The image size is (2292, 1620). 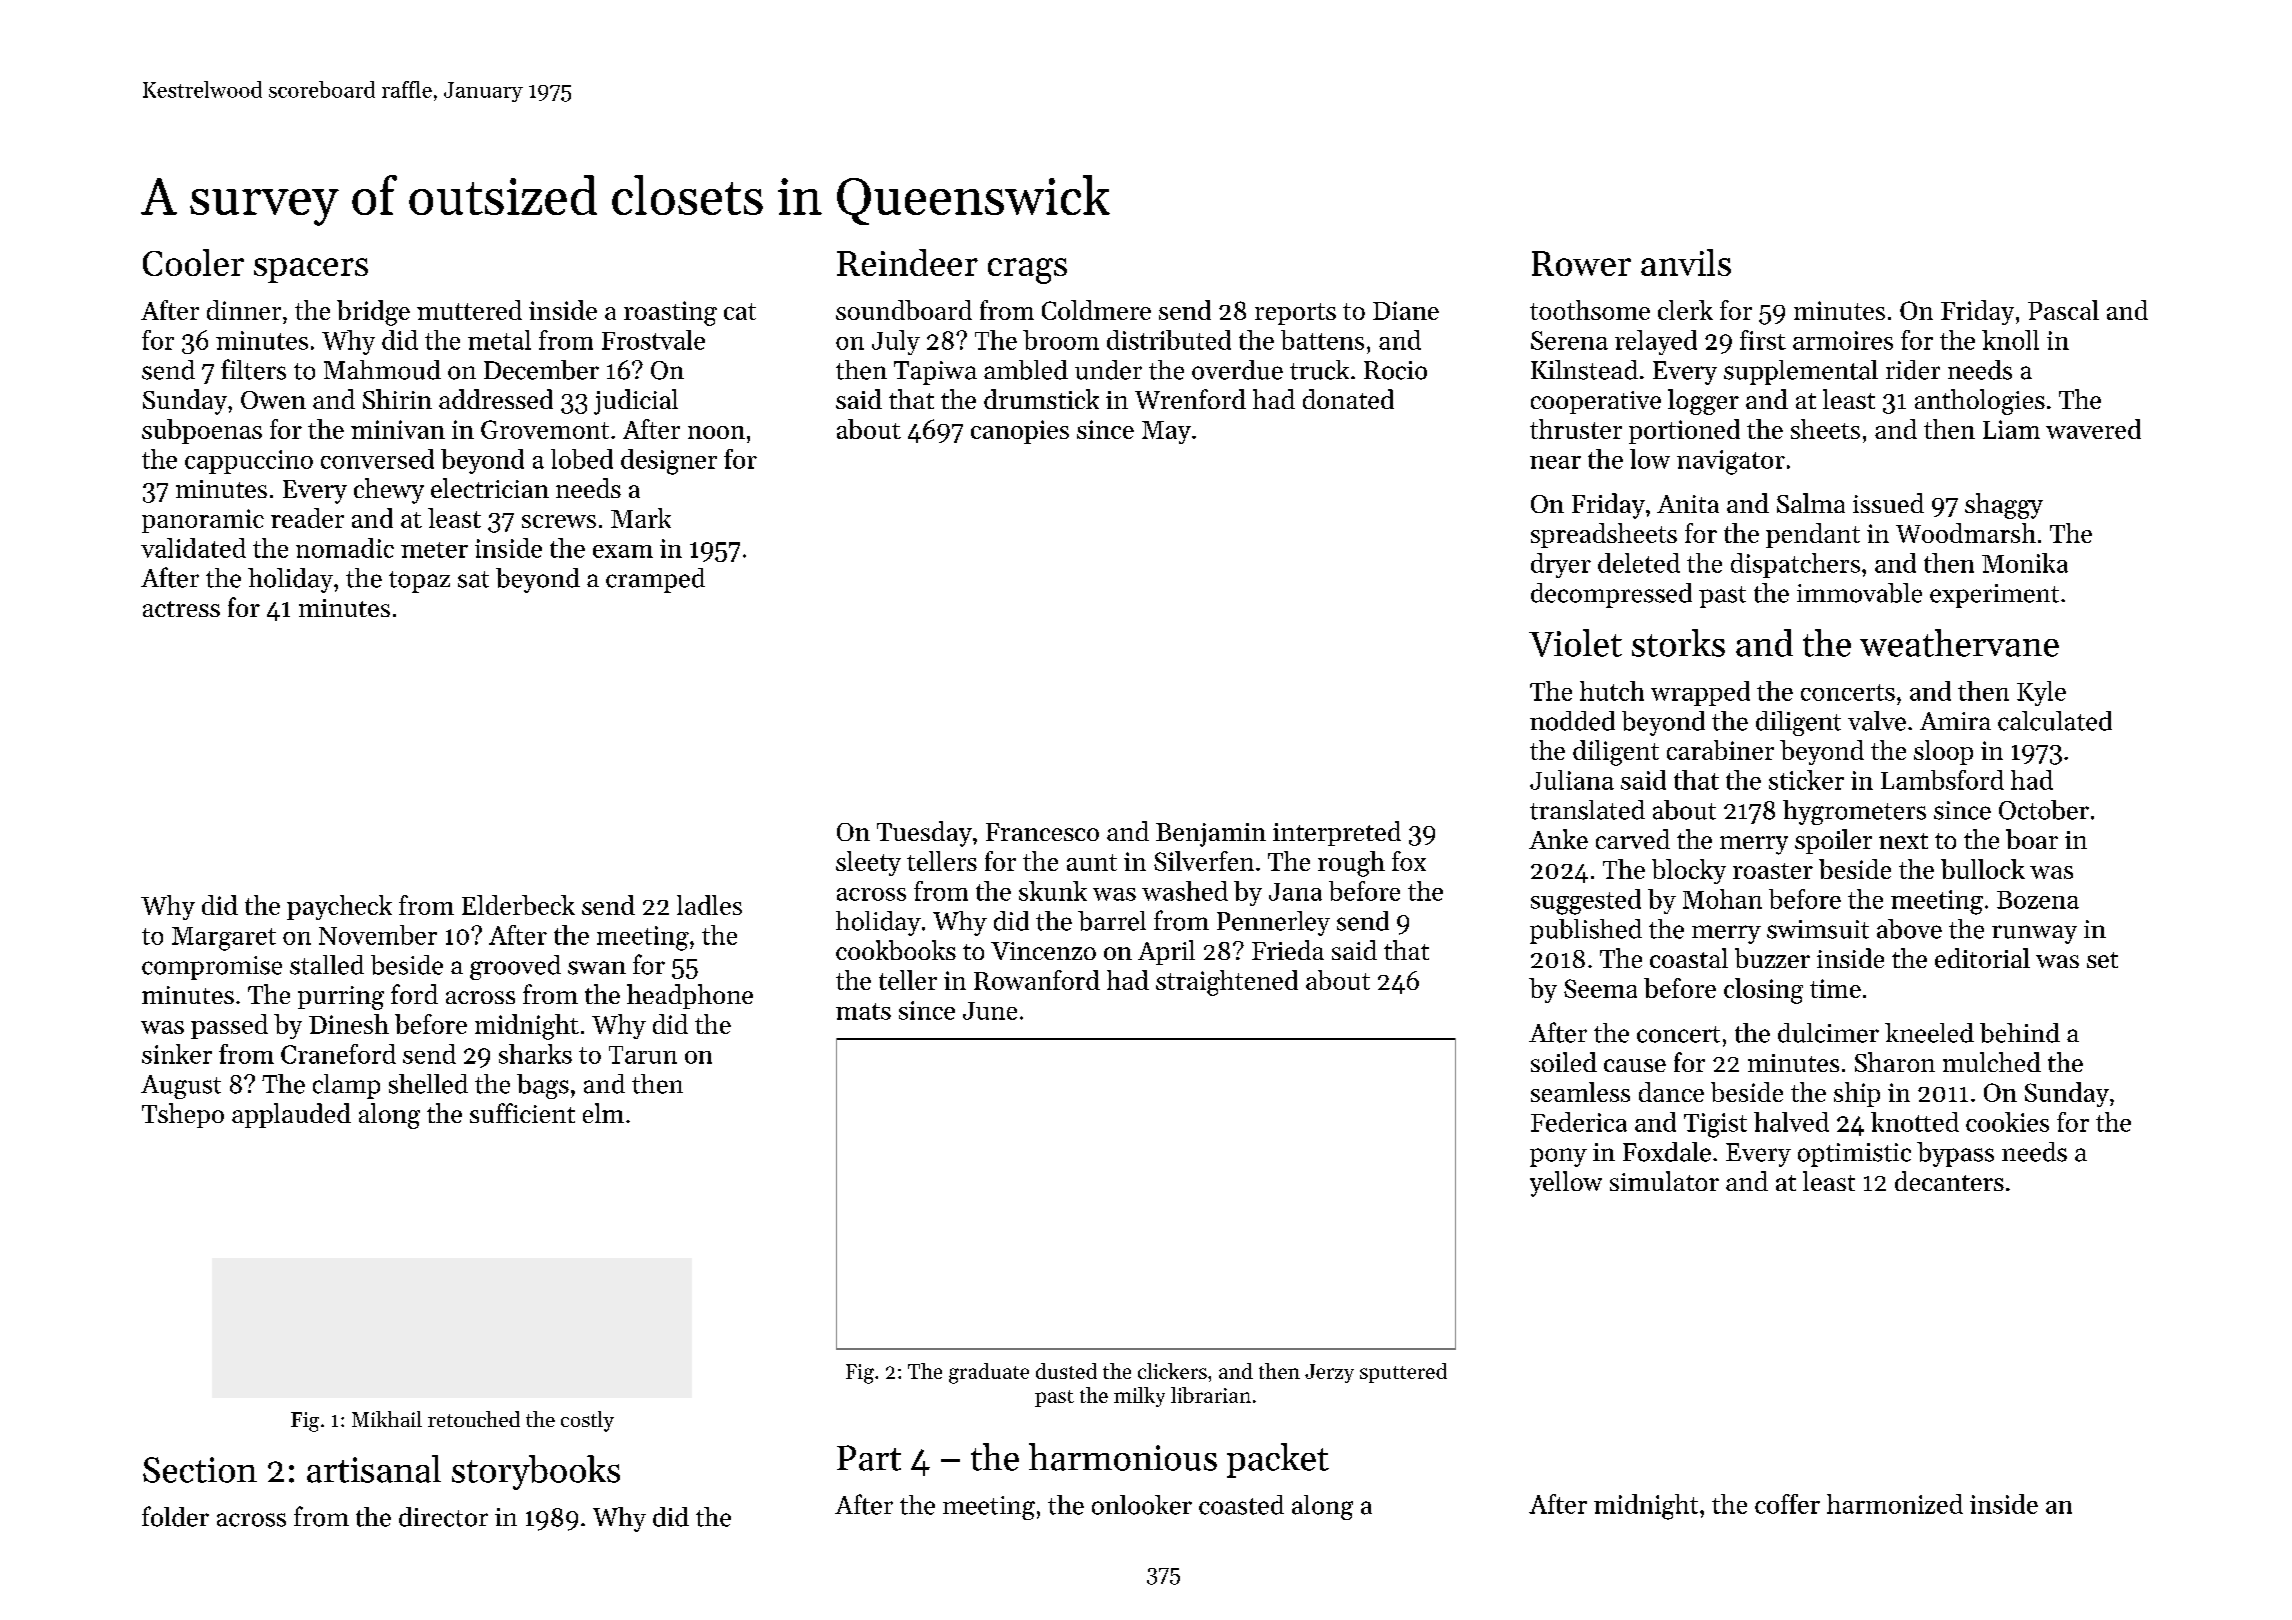 I want to click on Reindeer, so click(x=907, y=262).
